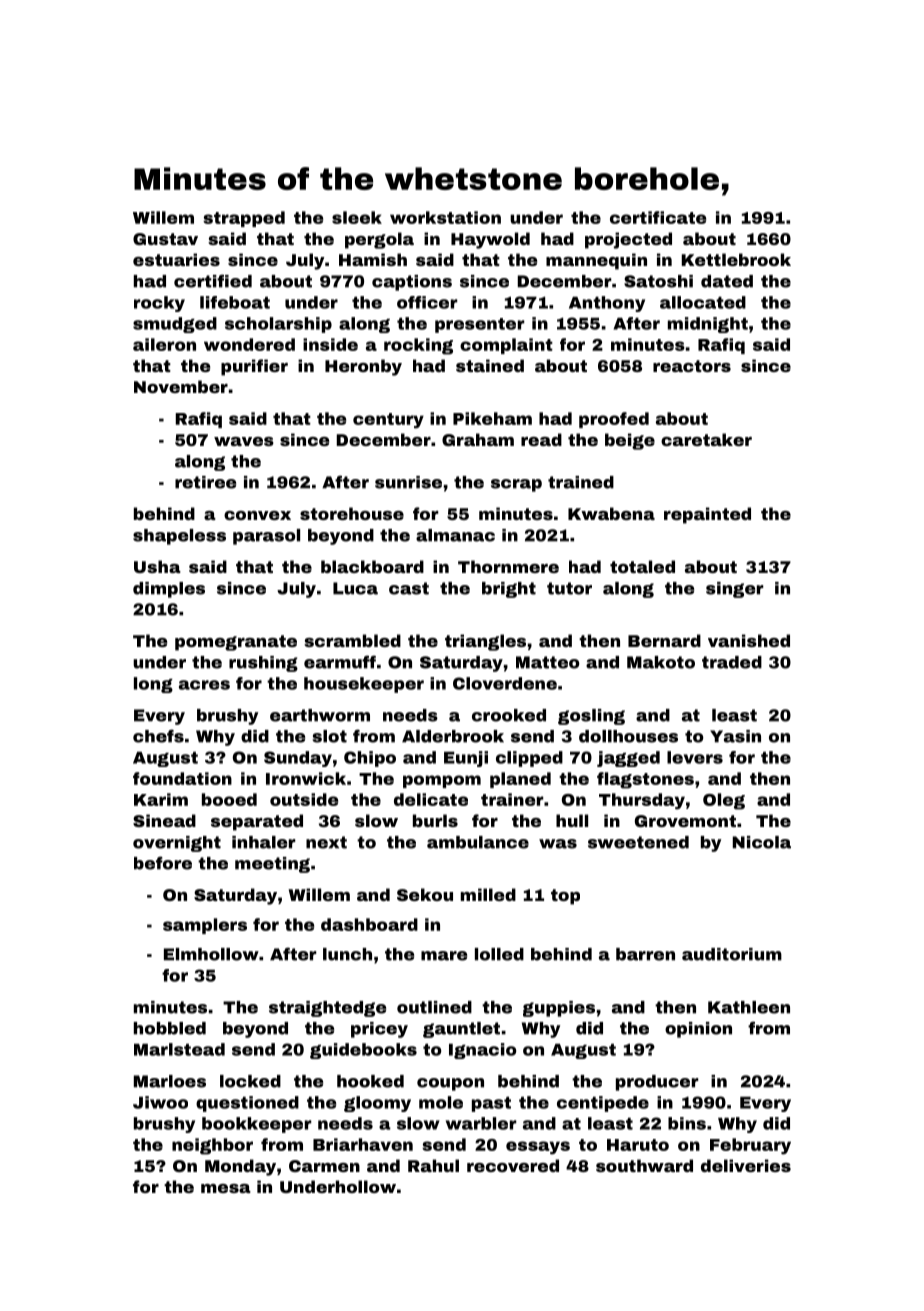 This screenshot has height=1311, width=924. I want to click on opinion, so click(698, 1030).
